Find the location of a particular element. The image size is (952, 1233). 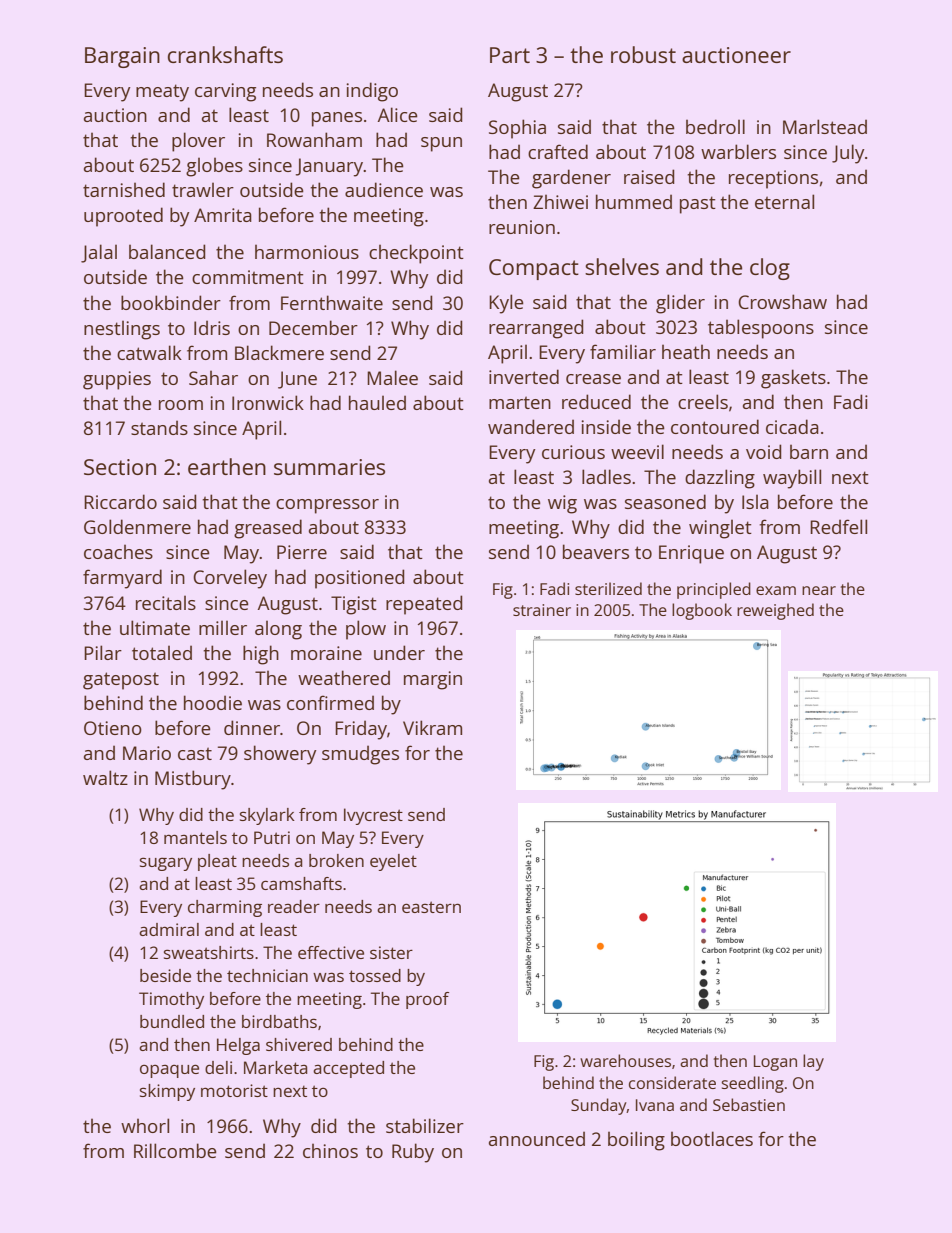

Marlstead is located at coordinates (825, 126).
